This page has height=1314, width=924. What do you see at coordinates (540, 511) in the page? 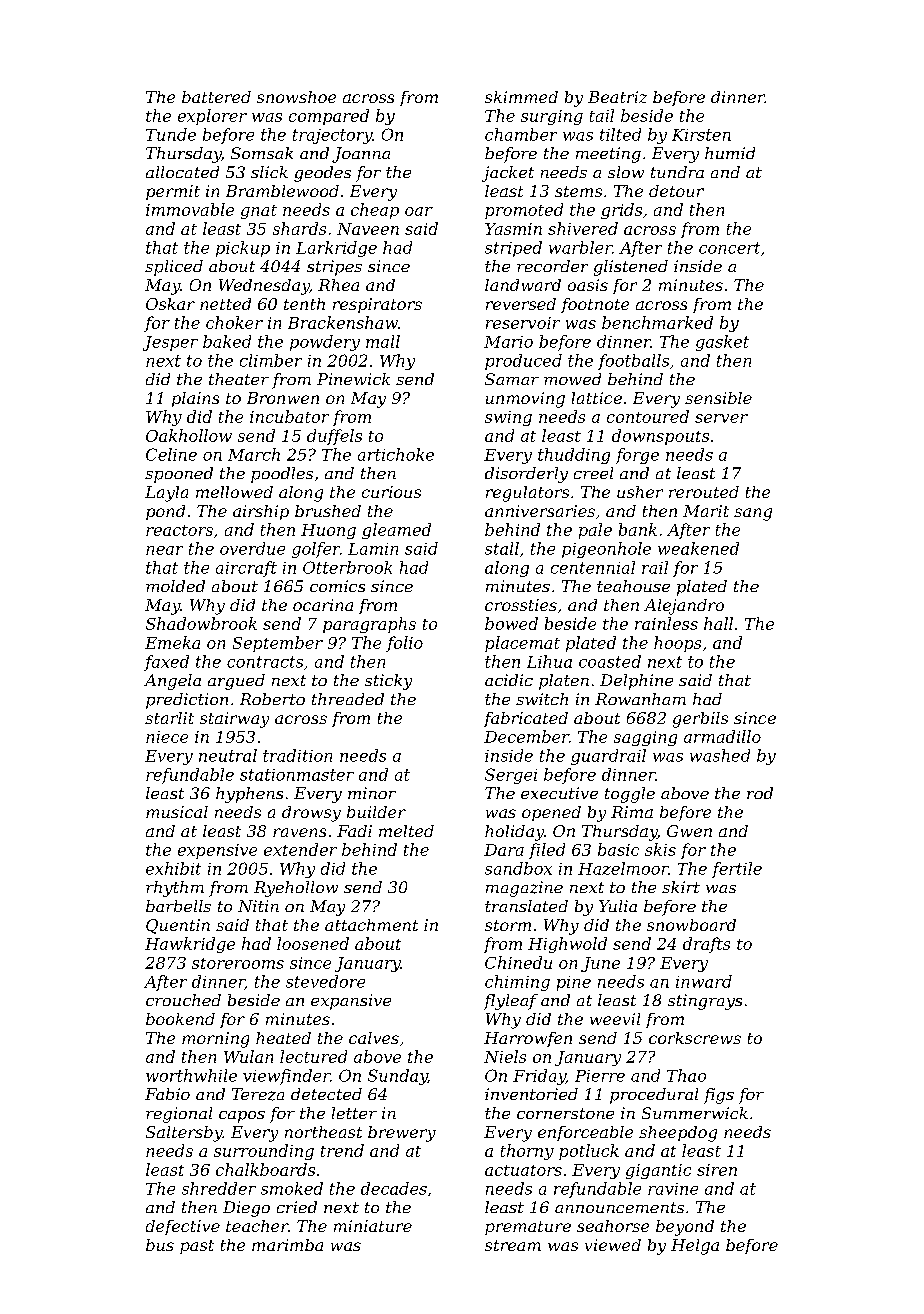
I see `anniversaries` at bounding box center [540, 511].
